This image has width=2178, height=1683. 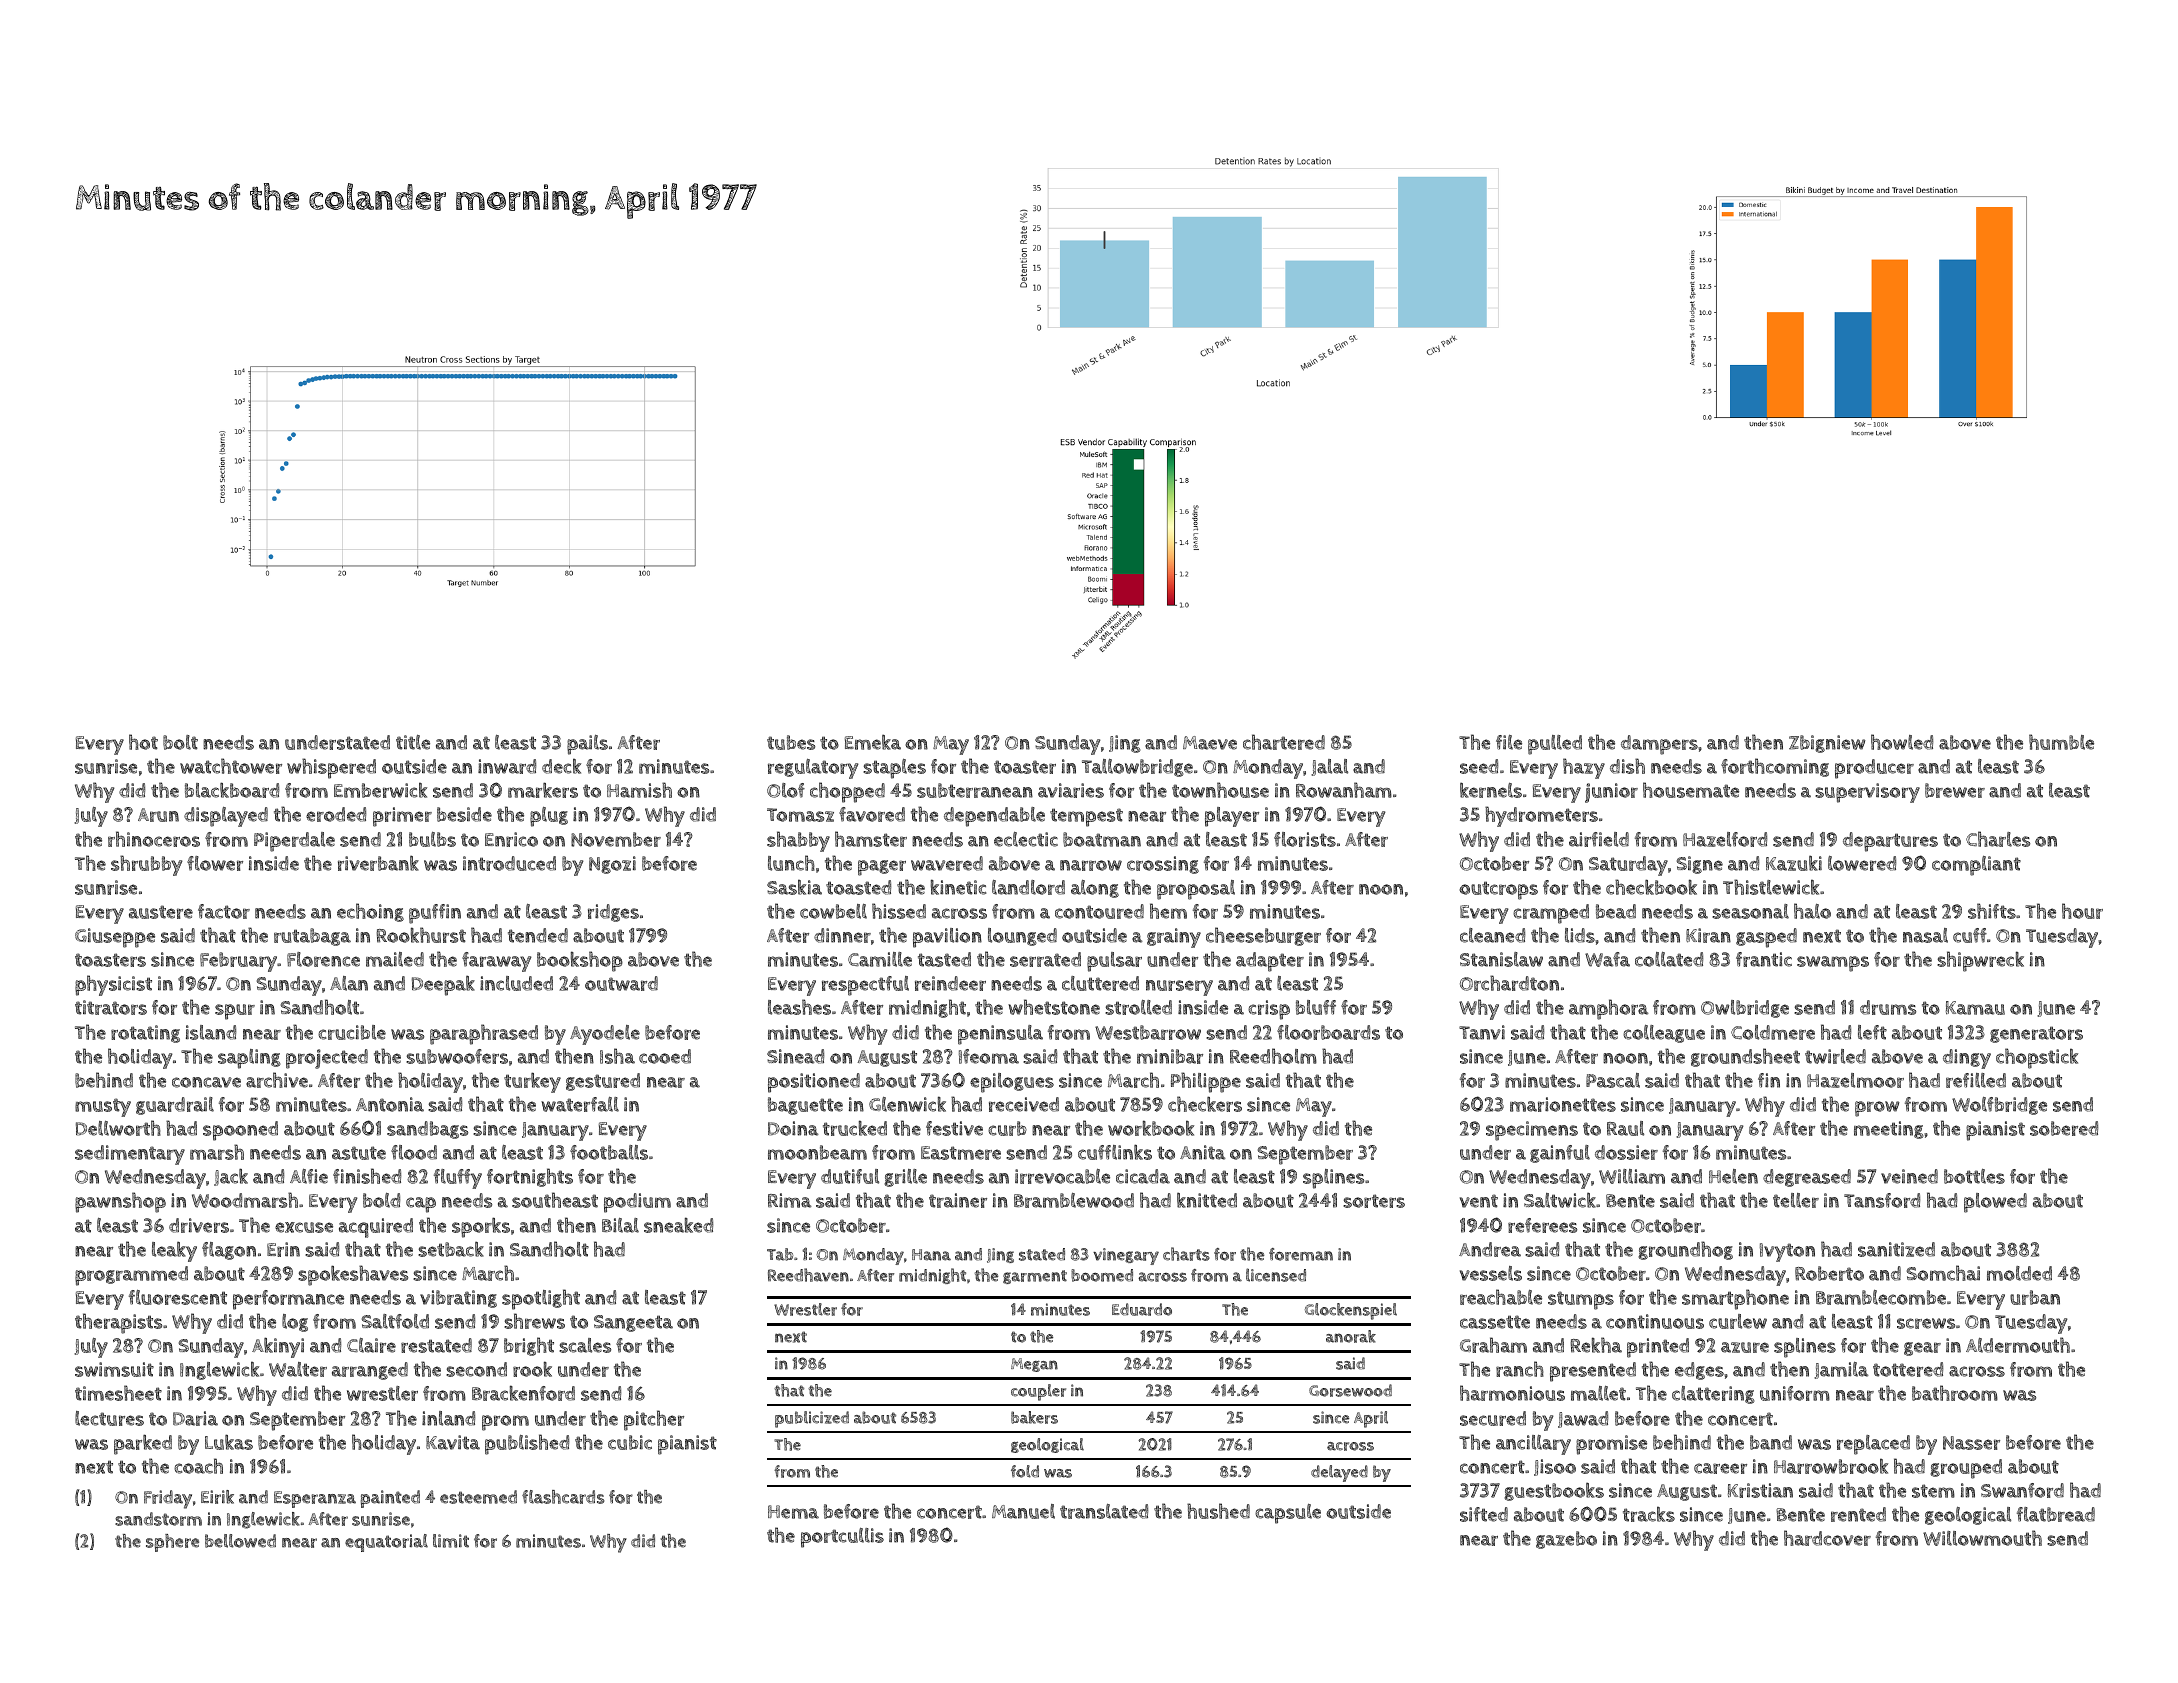 I want to click on equatorial, so click(x=386, y=1543).
